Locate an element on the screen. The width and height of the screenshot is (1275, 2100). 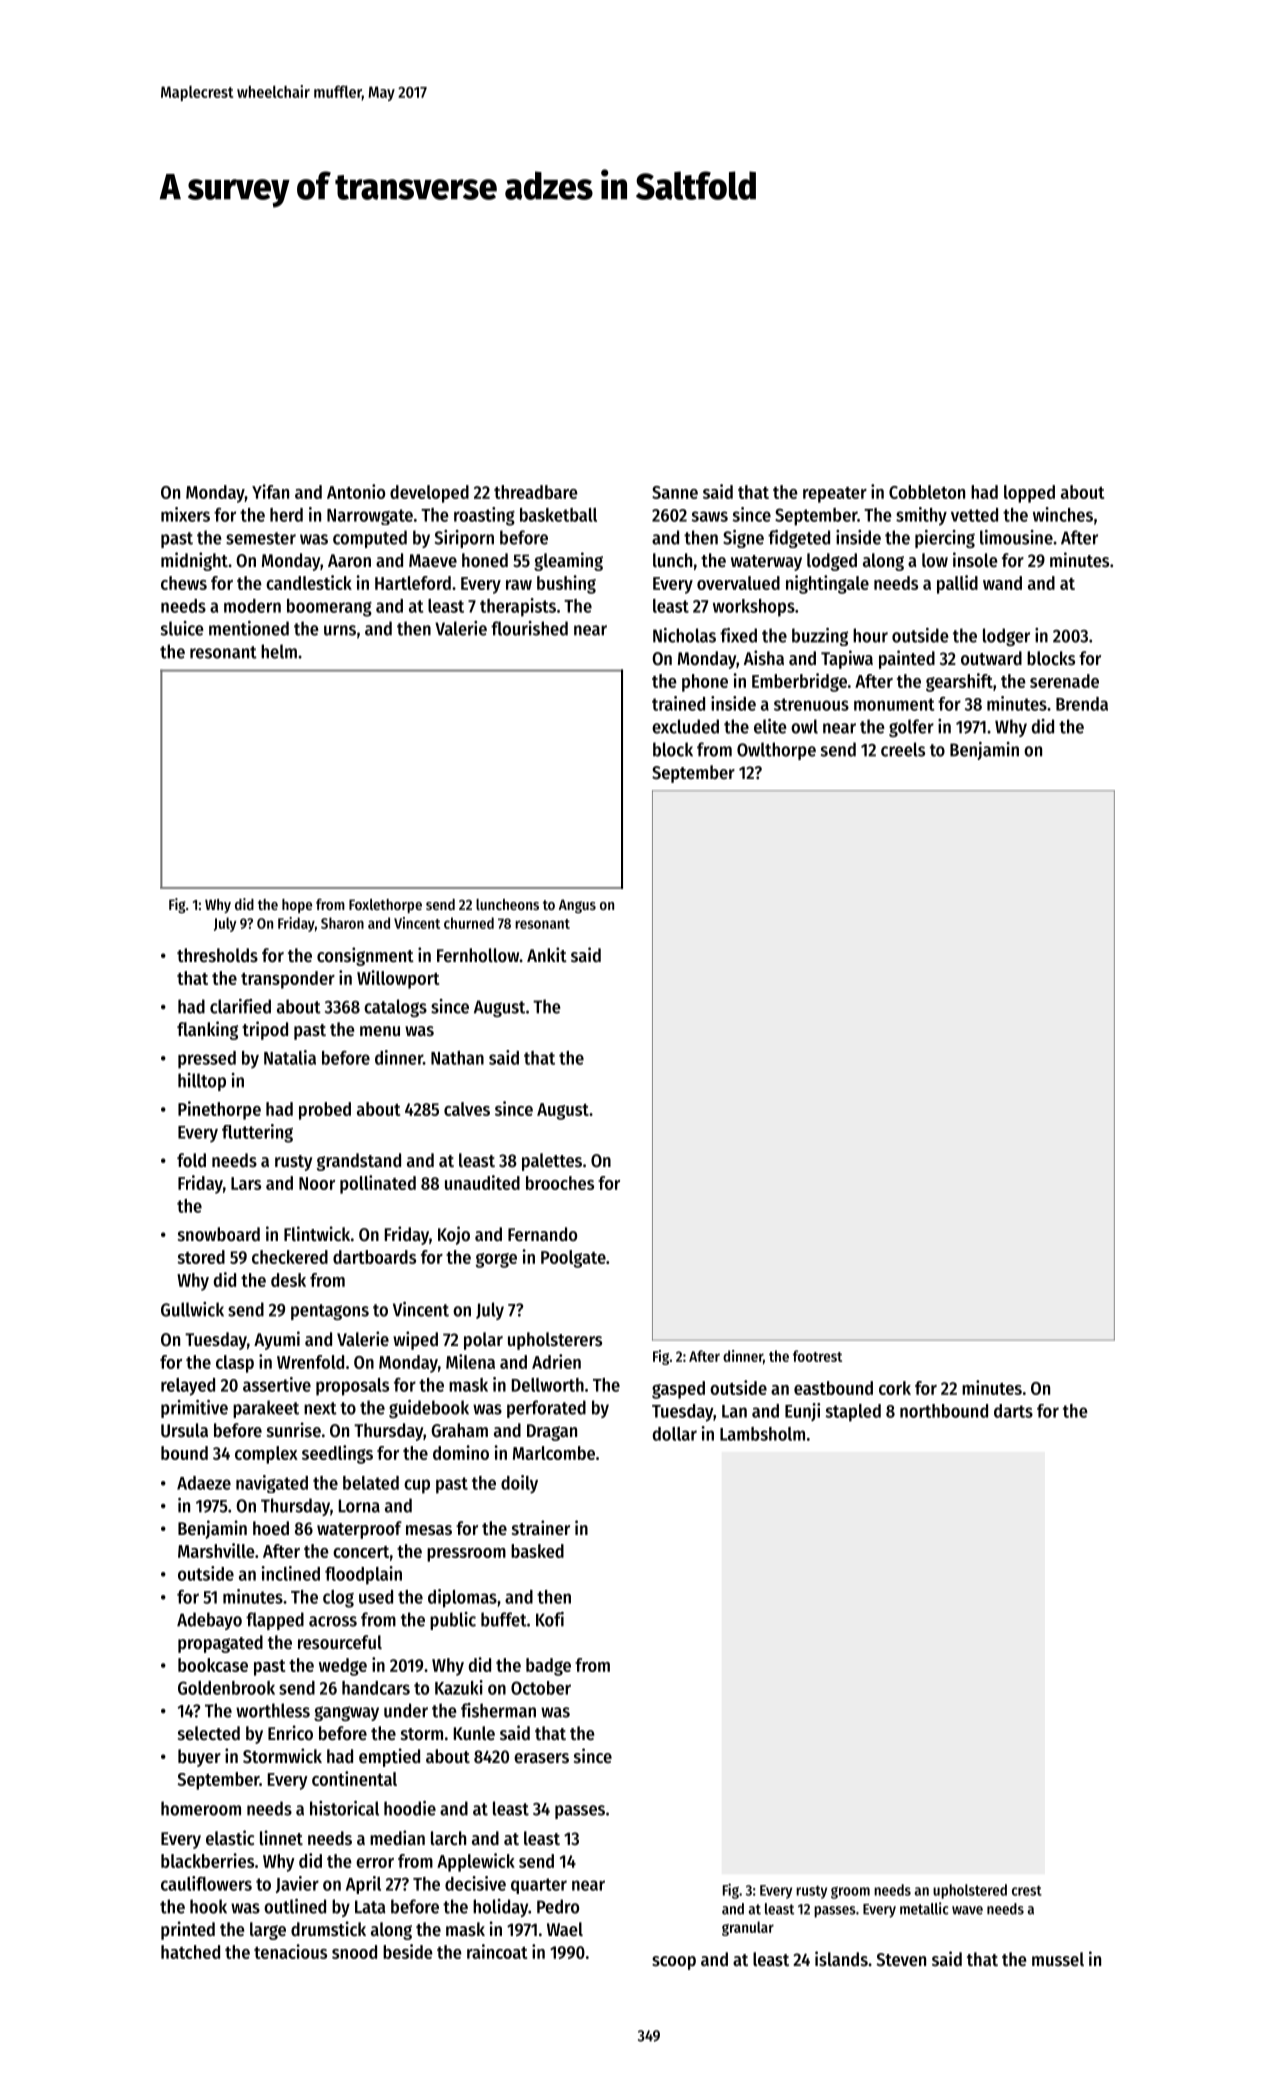
desk is located at coordinates (288, 1280).
